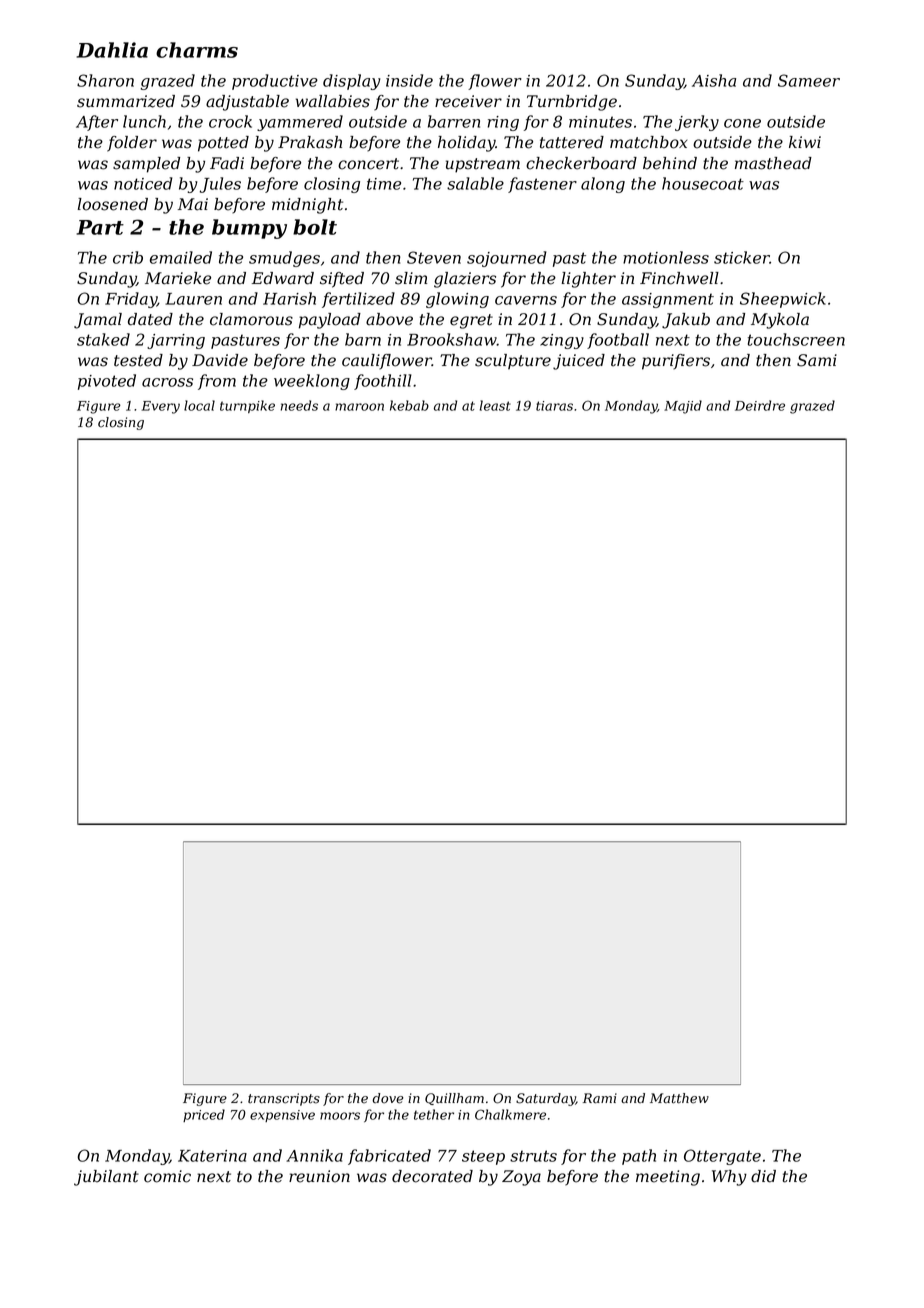  I want to click on Chalkmere, so click(510, 1114).
